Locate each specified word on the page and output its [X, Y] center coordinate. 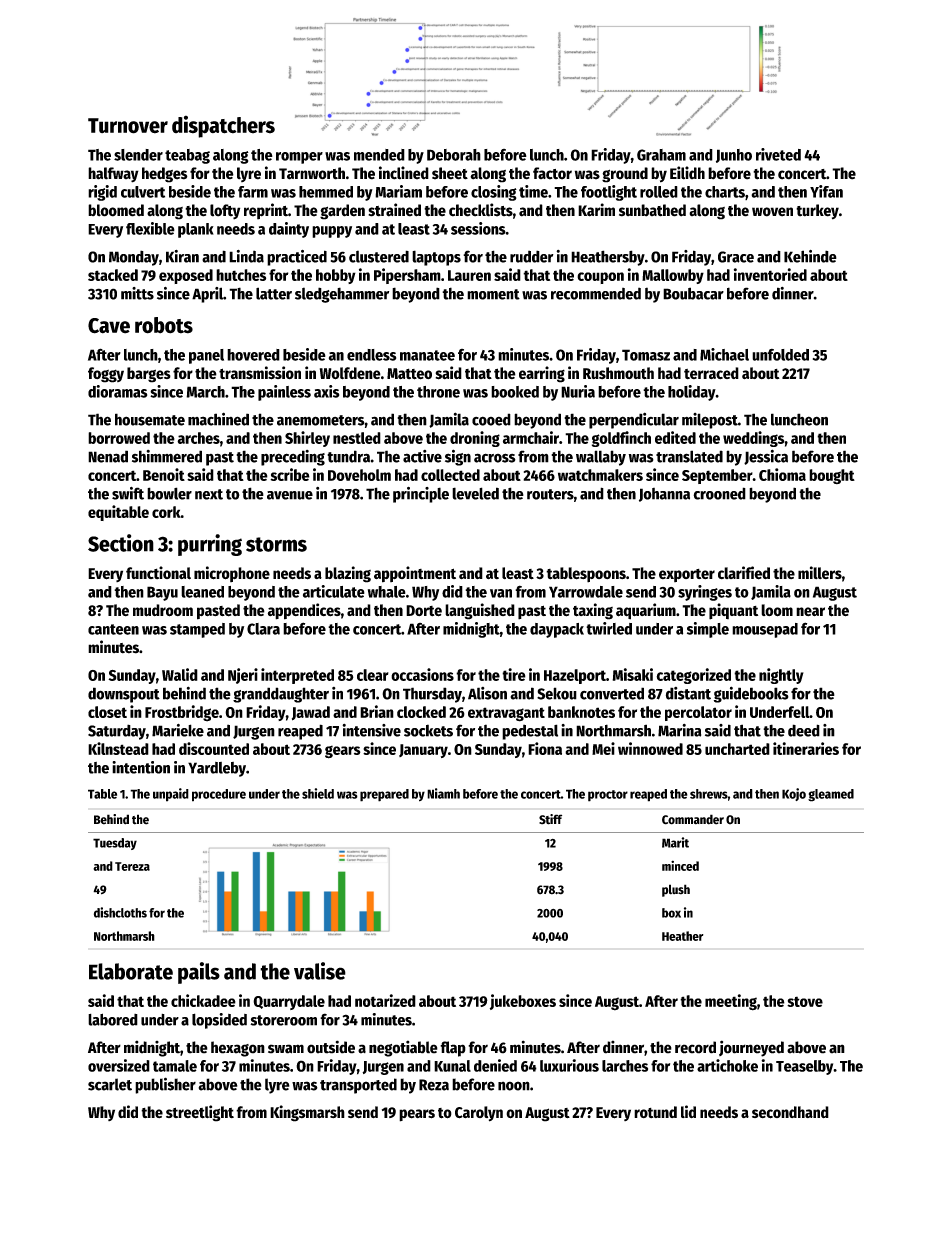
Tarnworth [312, 173]
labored [113, 1019]
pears [417, 1115]
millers [820, 572]
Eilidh [687, 173]
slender [138, 155]
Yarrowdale [586, 592]
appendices [304, 611]
